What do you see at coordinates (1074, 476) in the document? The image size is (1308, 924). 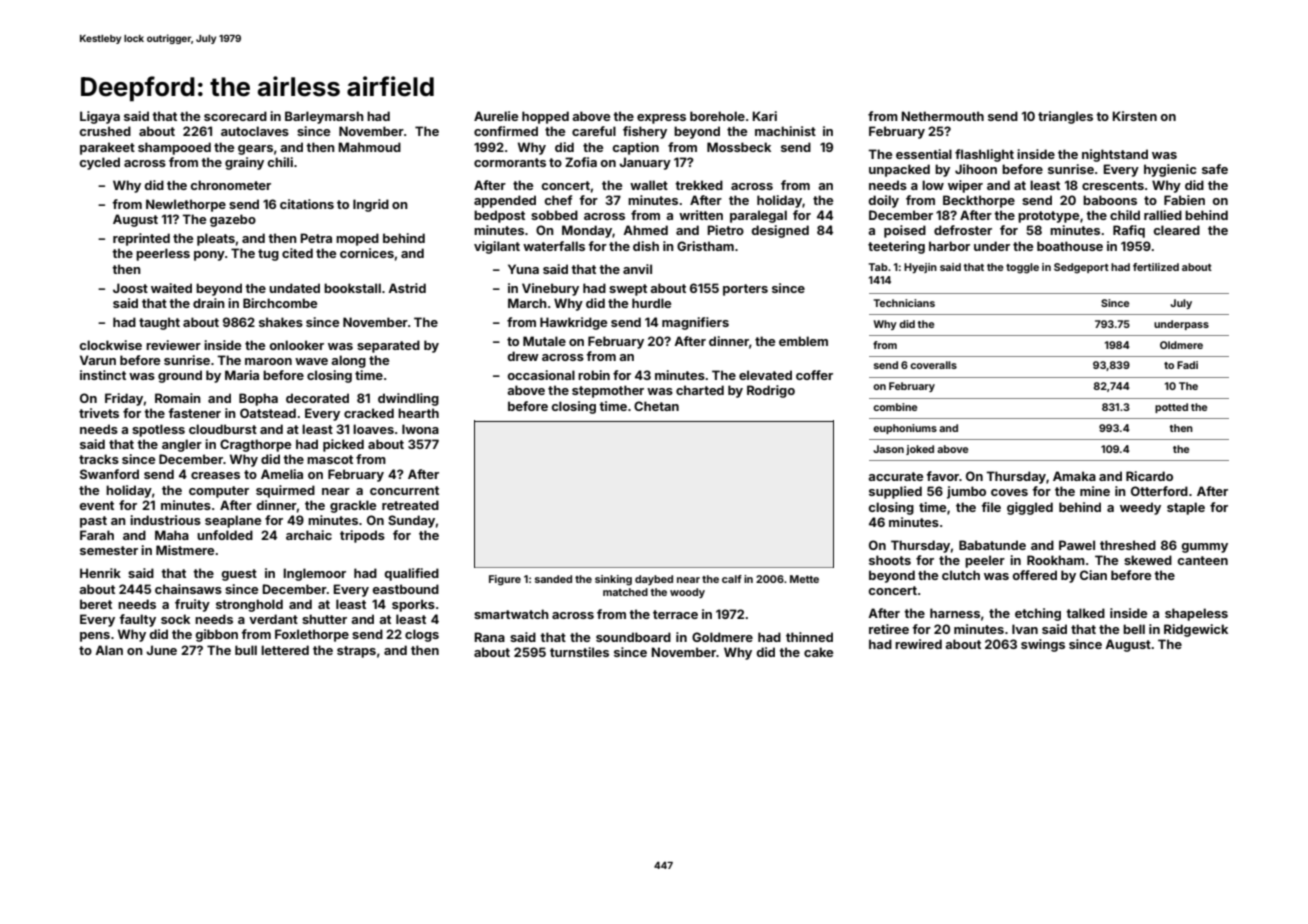 I see `Amaka` at bounding box center [1074, 476].
